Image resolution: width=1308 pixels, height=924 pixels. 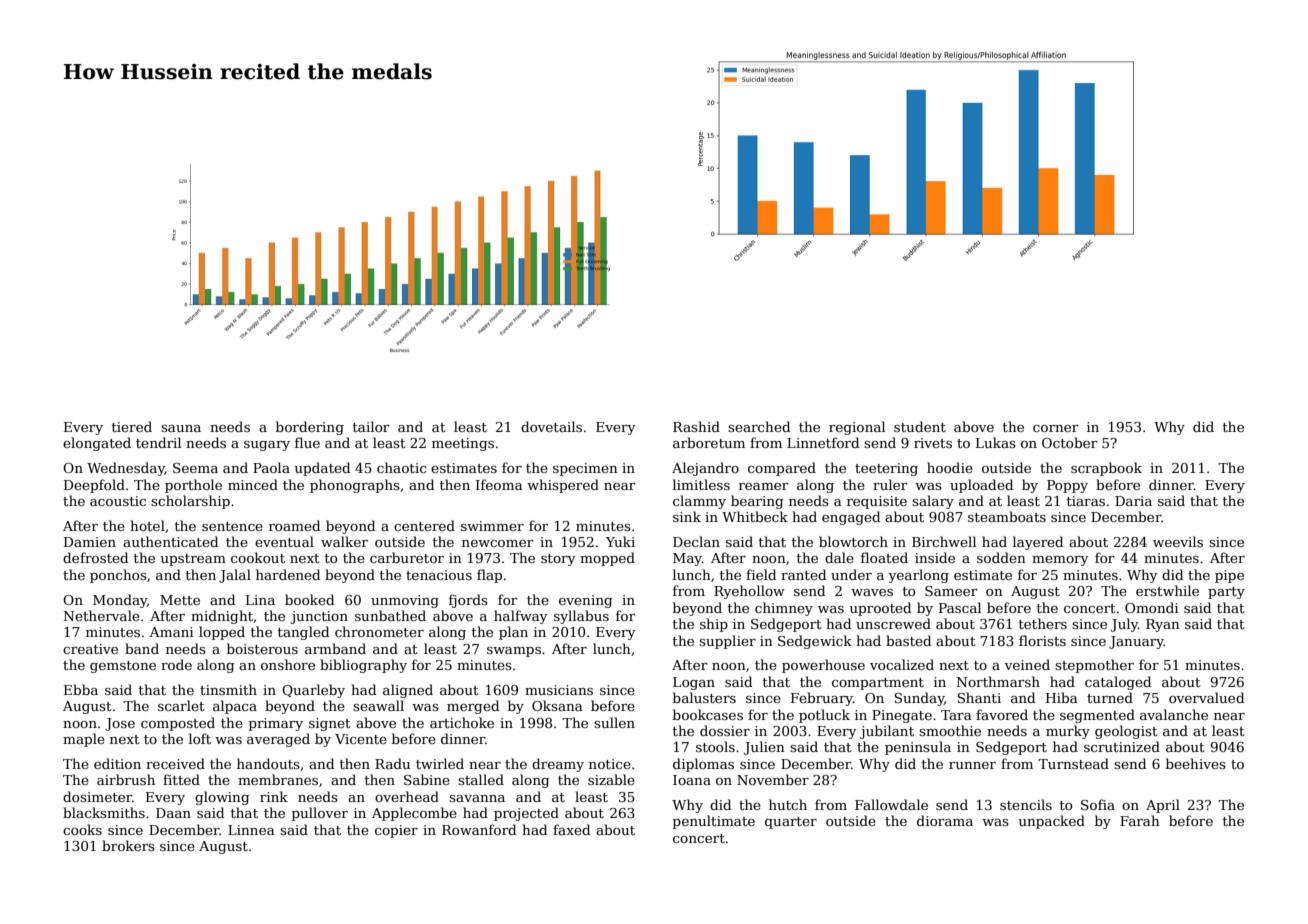 I want to click on sentence, so click(x=232, y=526).
